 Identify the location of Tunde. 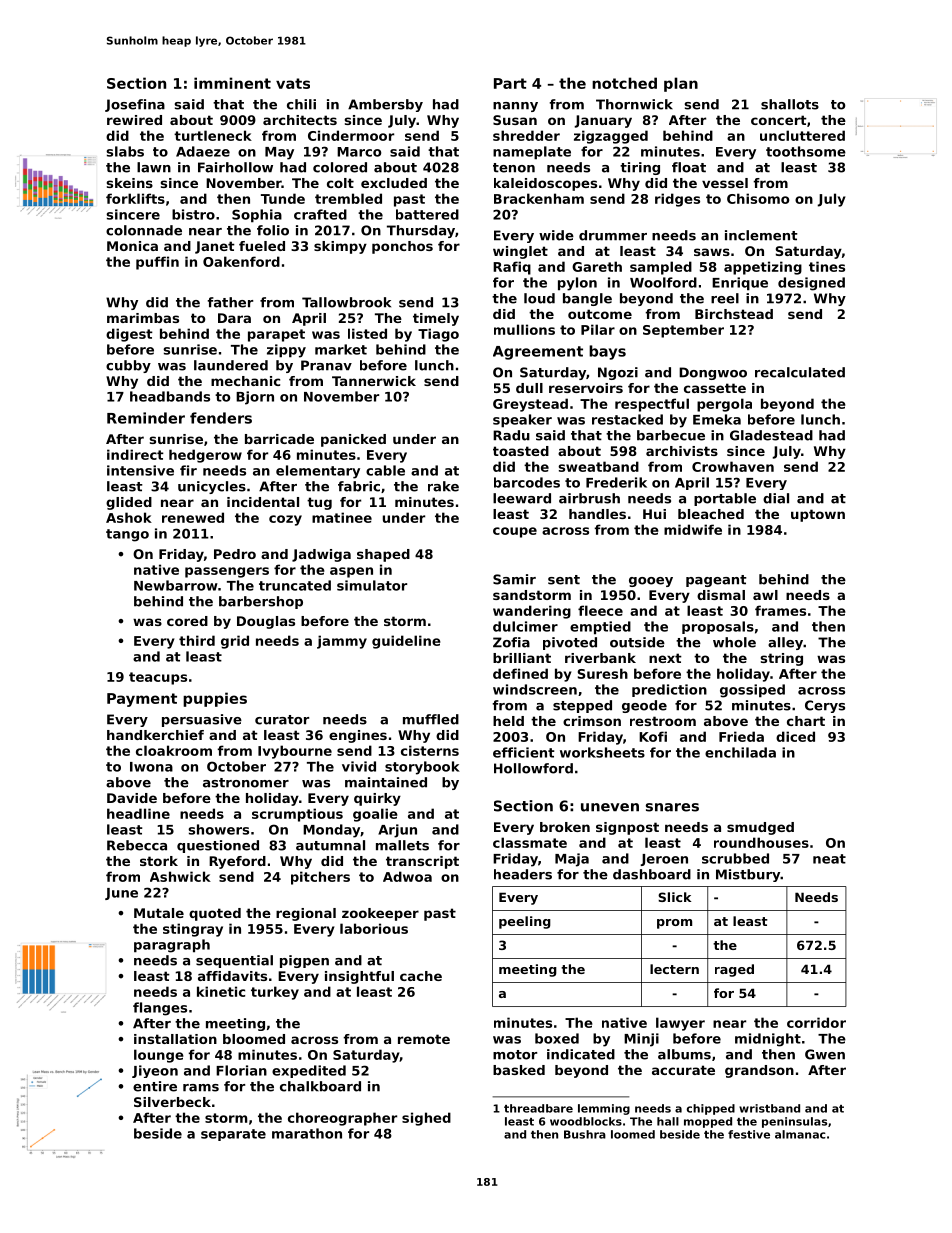
(283, 198).
